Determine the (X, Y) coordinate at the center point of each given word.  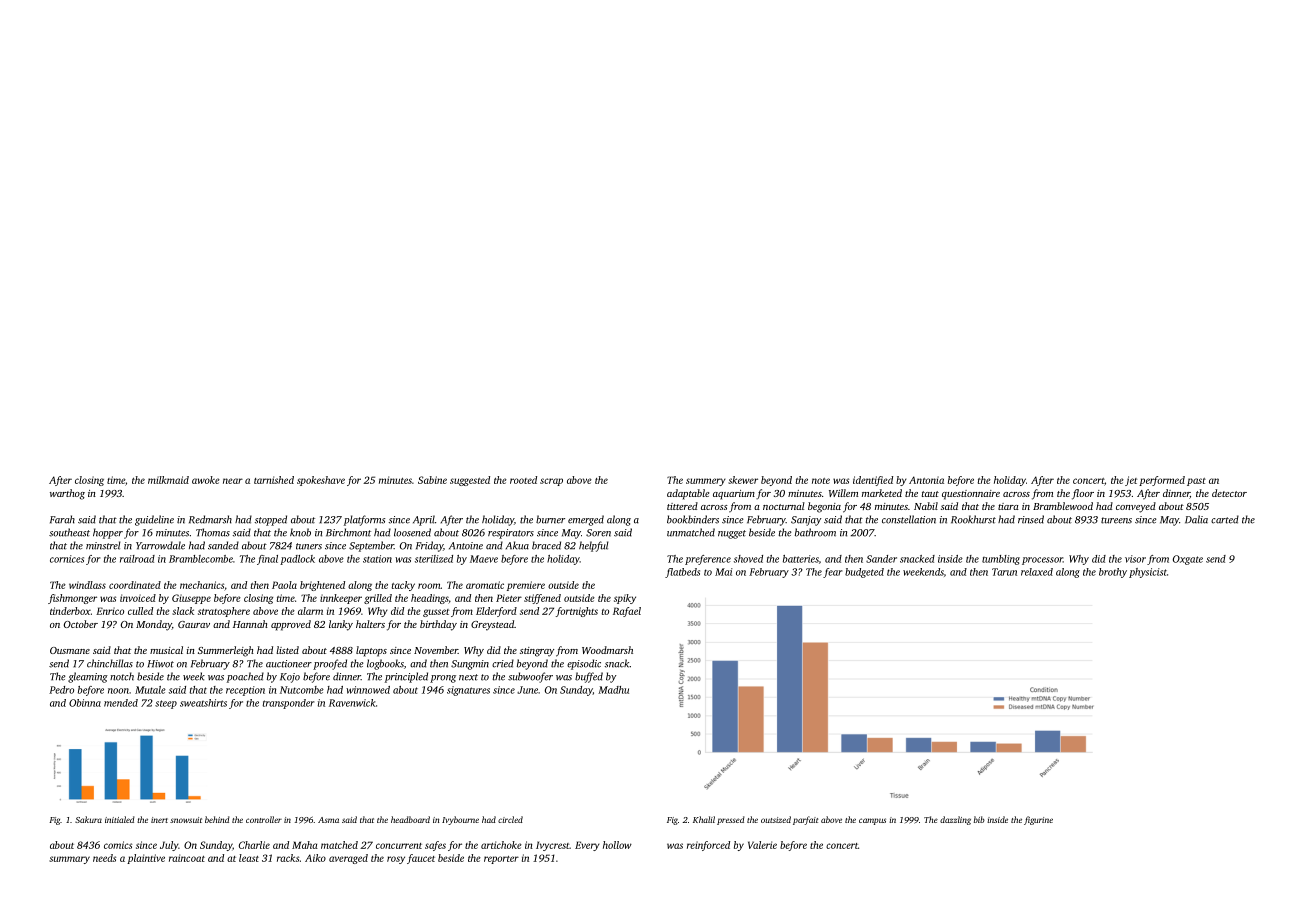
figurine (1038, 820)
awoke (206, 480)
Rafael (627, 612)
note (821, 481)
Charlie (254, 845)
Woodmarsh (607, 650)
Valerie (762, 845)
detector (1229, 493)
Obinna (85, 703)
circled (510, 819)
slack (183, 611)
